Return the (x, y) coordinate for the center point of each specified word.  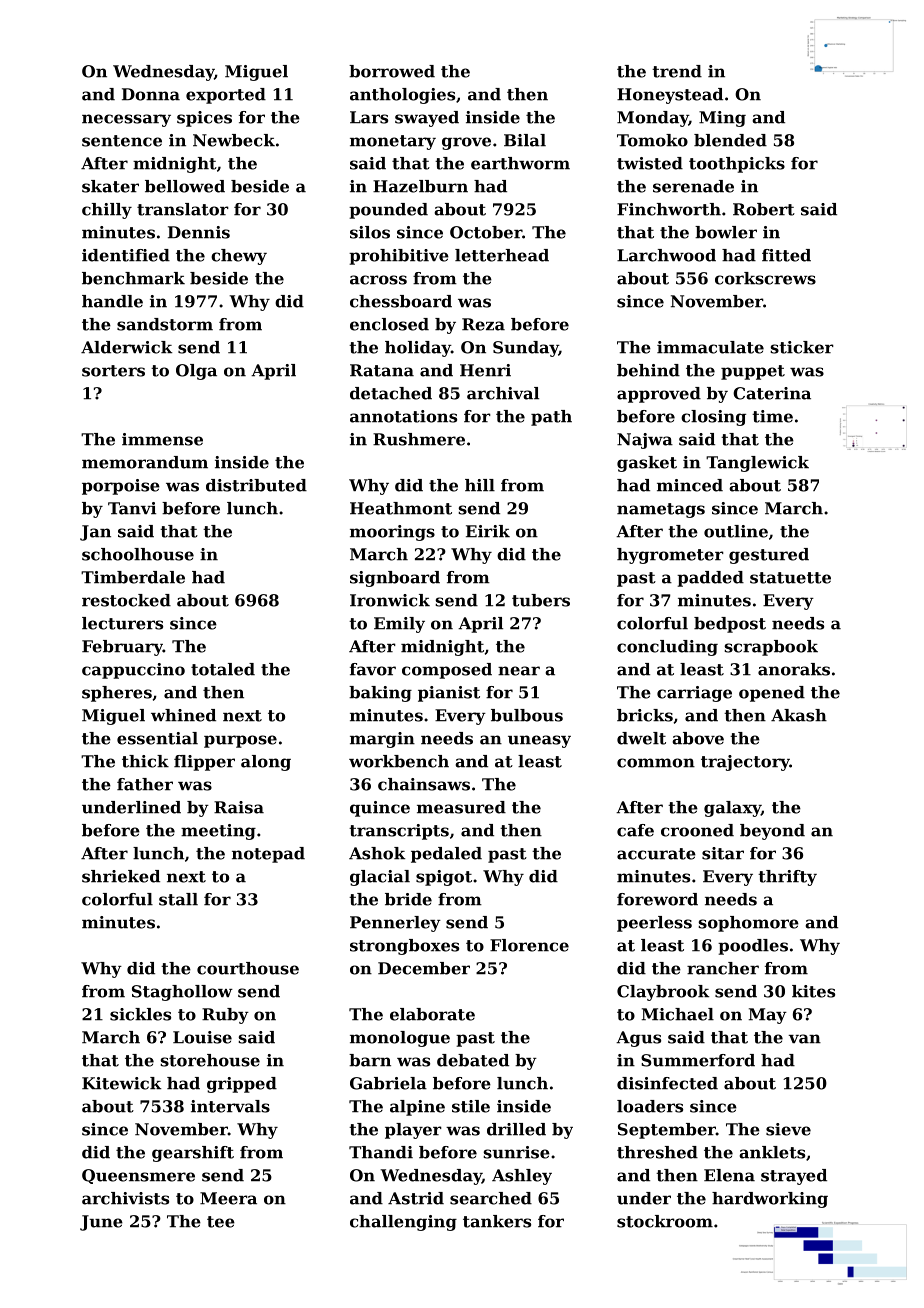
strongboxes (404, 947)
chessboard (401, 301)
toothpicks (737, 165)
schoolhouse (138, 554)
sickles (140, 1014)
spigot (444, 878)
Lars (369, 117)
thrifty (787, 878)
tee (221, 1222)
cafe (635, 830)
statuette (790, 578)
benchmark (133, 278)
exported (226, 96)
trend (677, 71)
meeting (218, 832)
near (519, 671)
